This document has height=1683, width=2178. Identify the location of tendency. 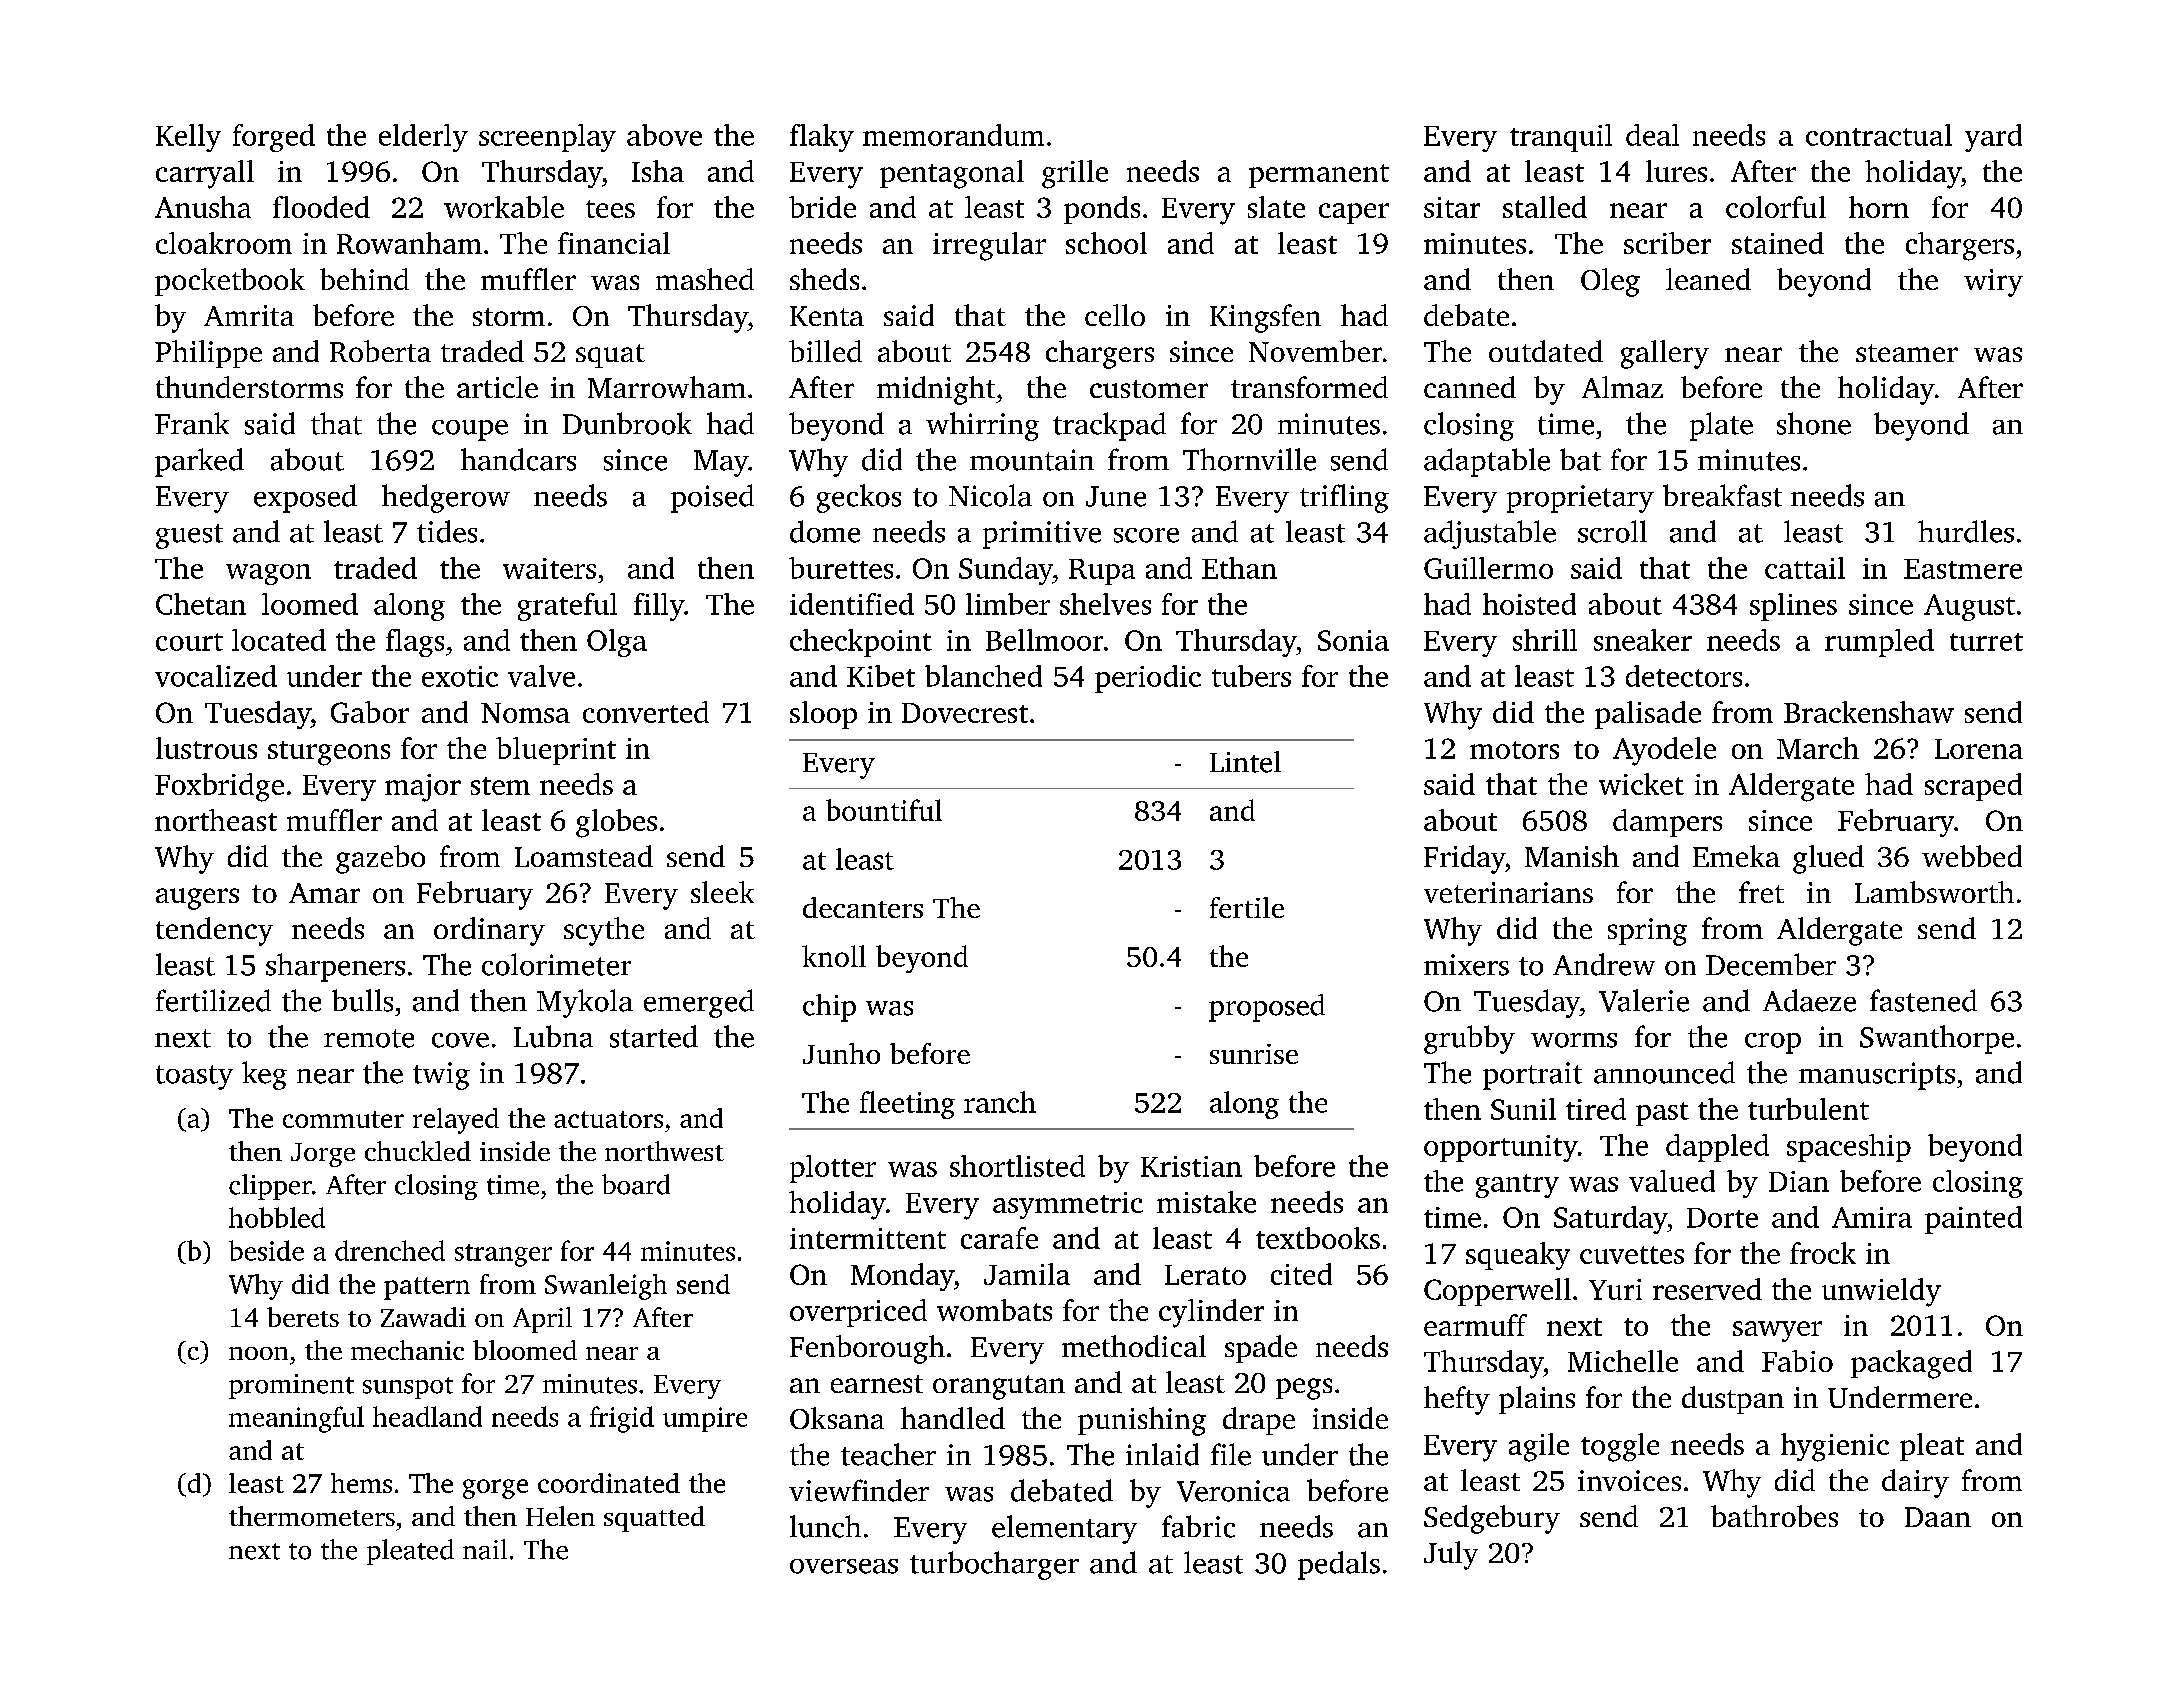
(214, 931).
